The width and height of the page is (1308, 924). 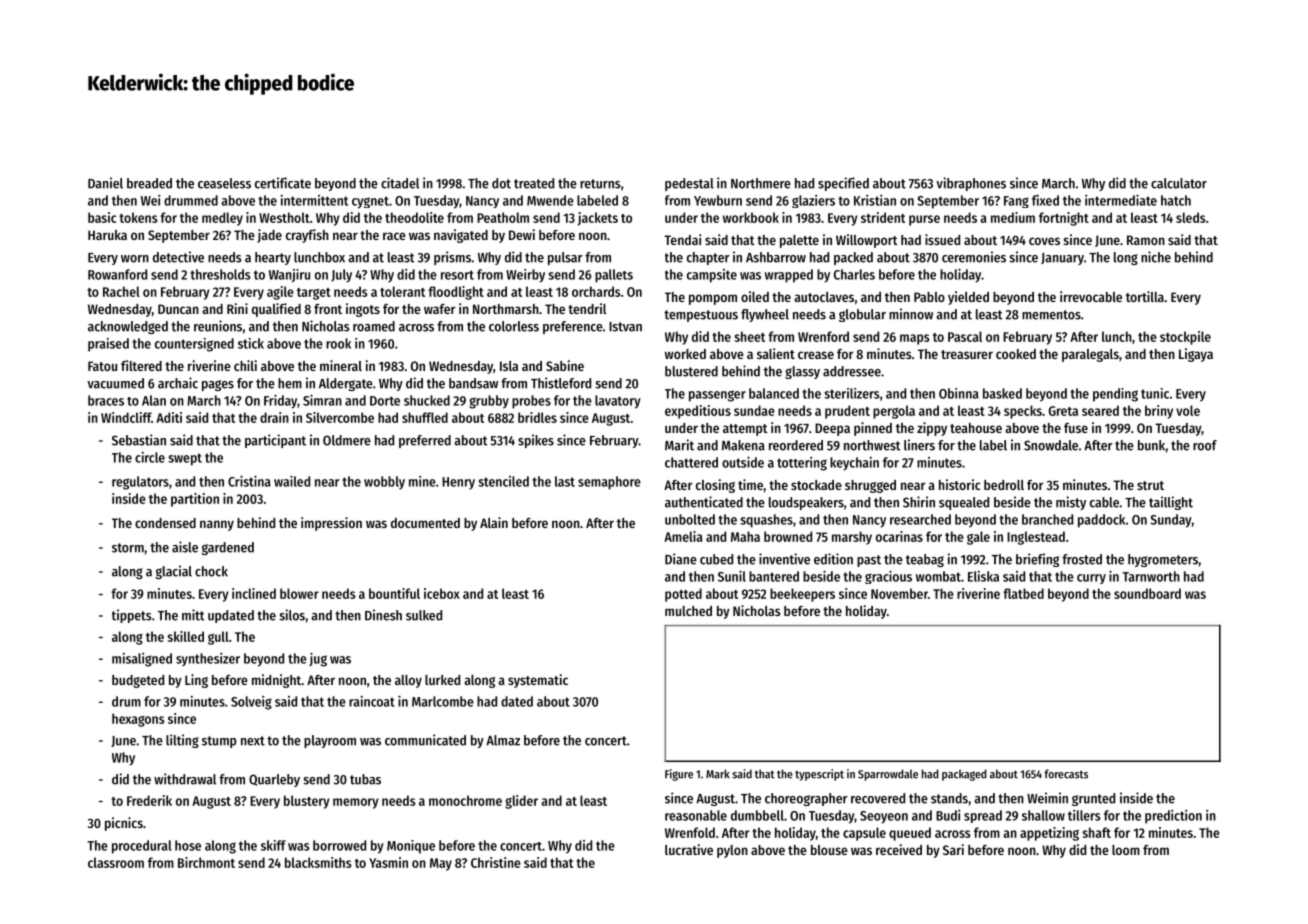 What do you see at coordinates (538, 681) in the page?
I see `systematic` at bounding box center [538, 681].
